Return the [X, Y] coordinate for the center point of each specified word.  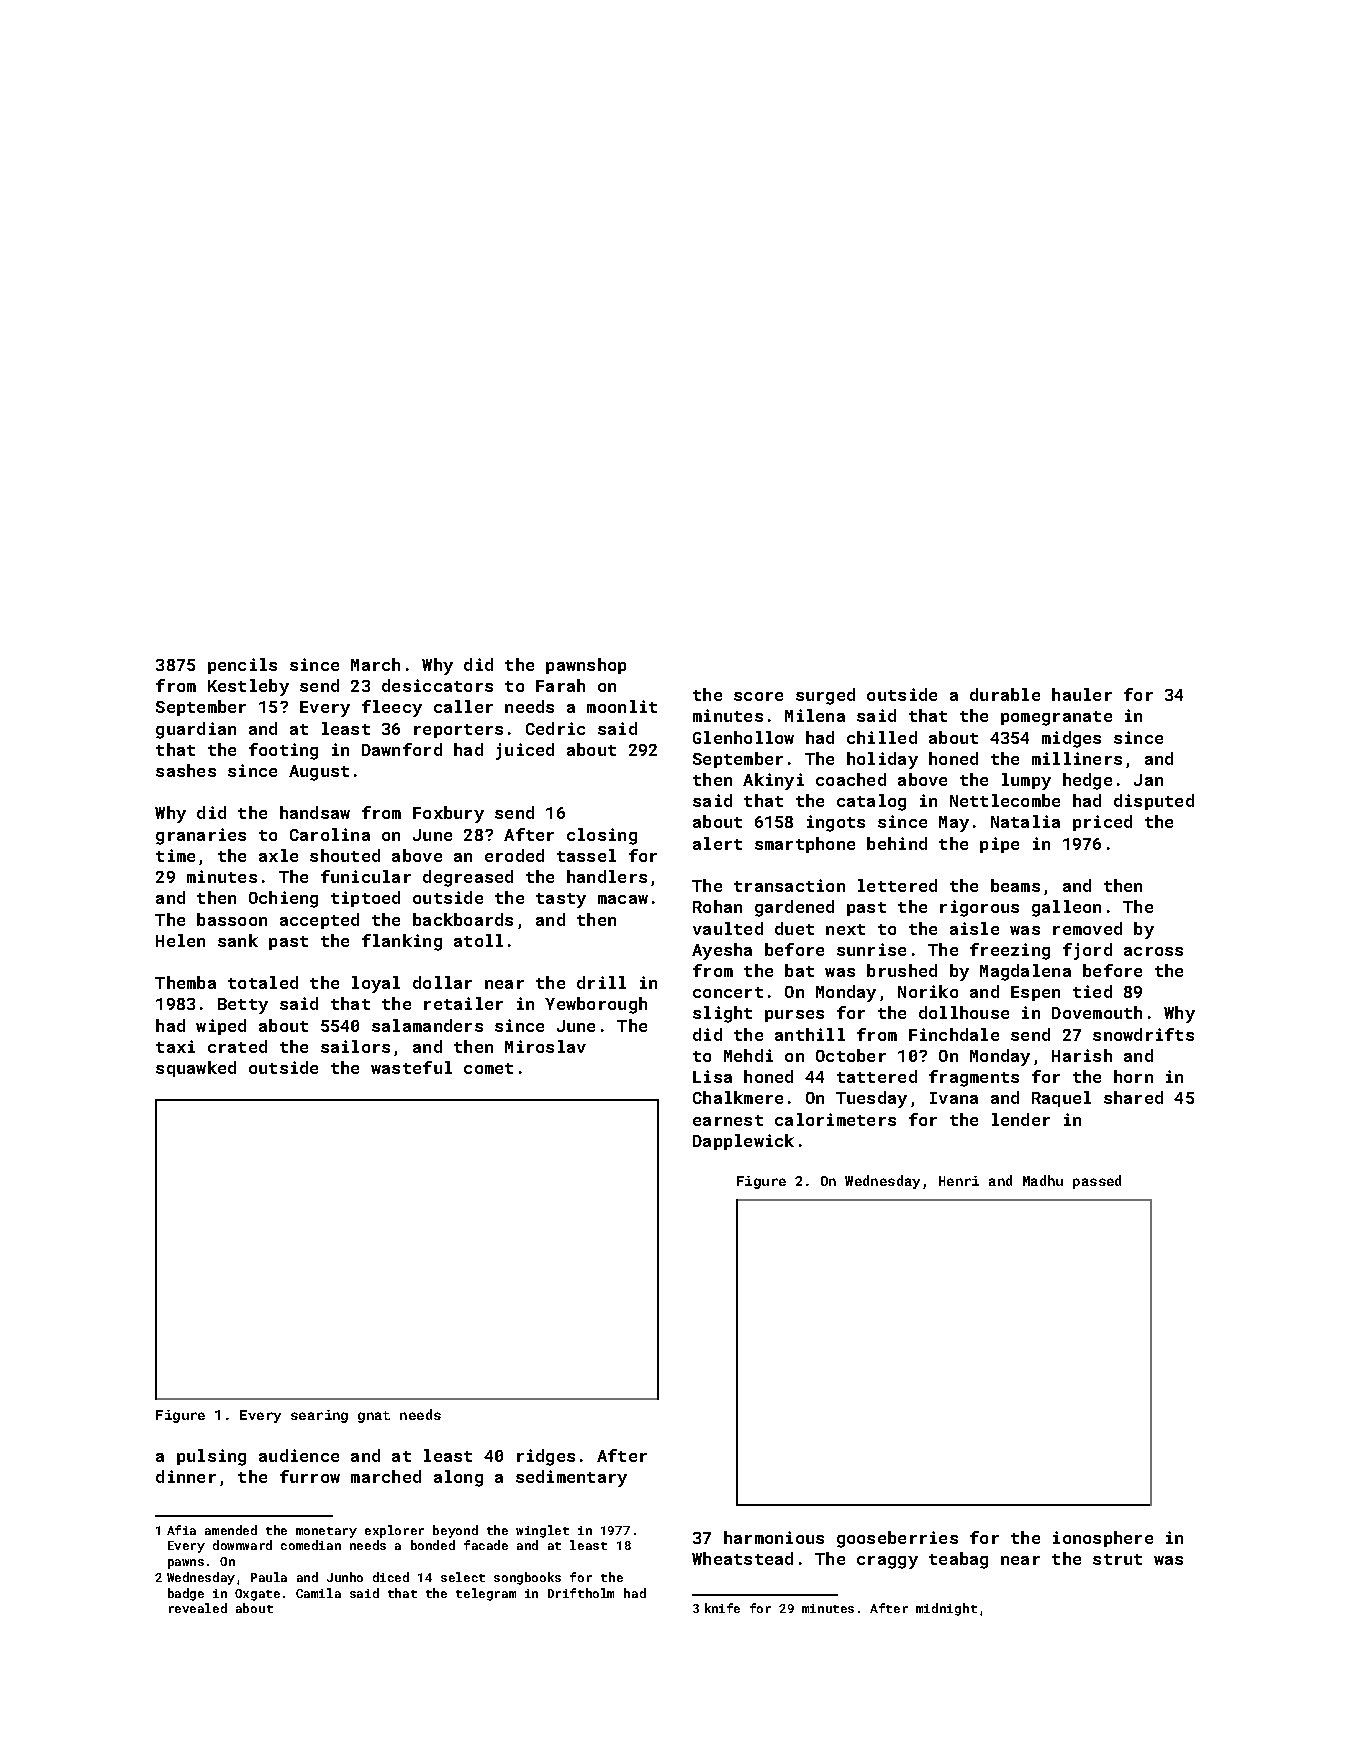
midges [1071, 739]
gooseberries [897, 1539]
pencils [242, 666]
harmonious [774, 1537]
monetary [326, 1532]
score [758, 696]
